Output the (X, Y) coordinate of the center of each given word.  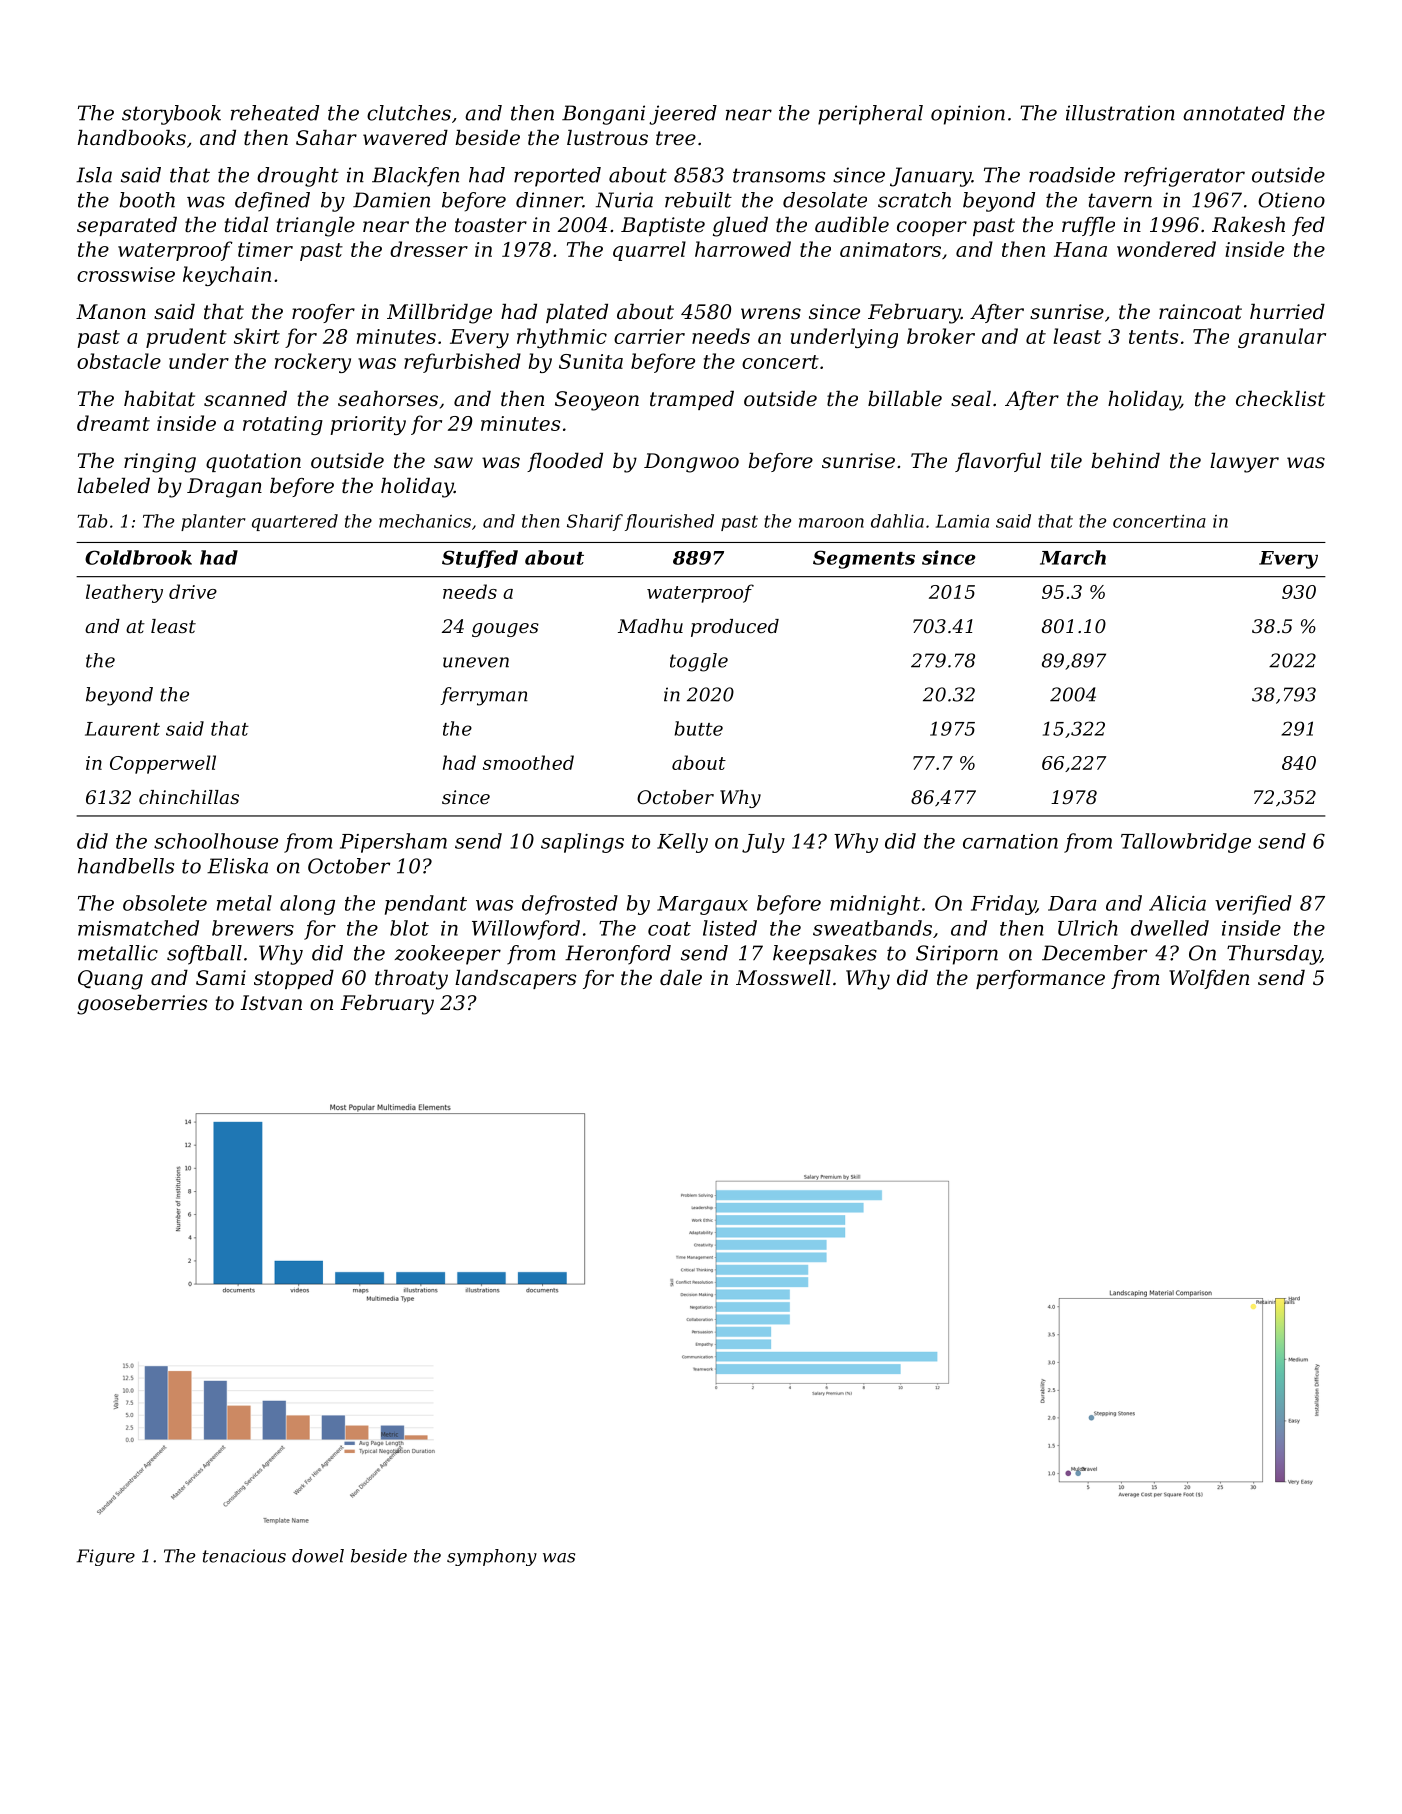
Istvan (271, 1003)
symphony (492, 1557)
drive (193, 591)
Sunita (591, 361)
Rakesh (1248, 225)
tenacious (244, 1556)
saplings (582, 843)
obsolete (165, 903)
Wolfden (1209, 979)
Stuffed (480, 559)
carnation (1010, 841)
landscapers (516, 979)
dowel (318, 1556)
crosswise (126, 274)
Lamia (962, 521)
